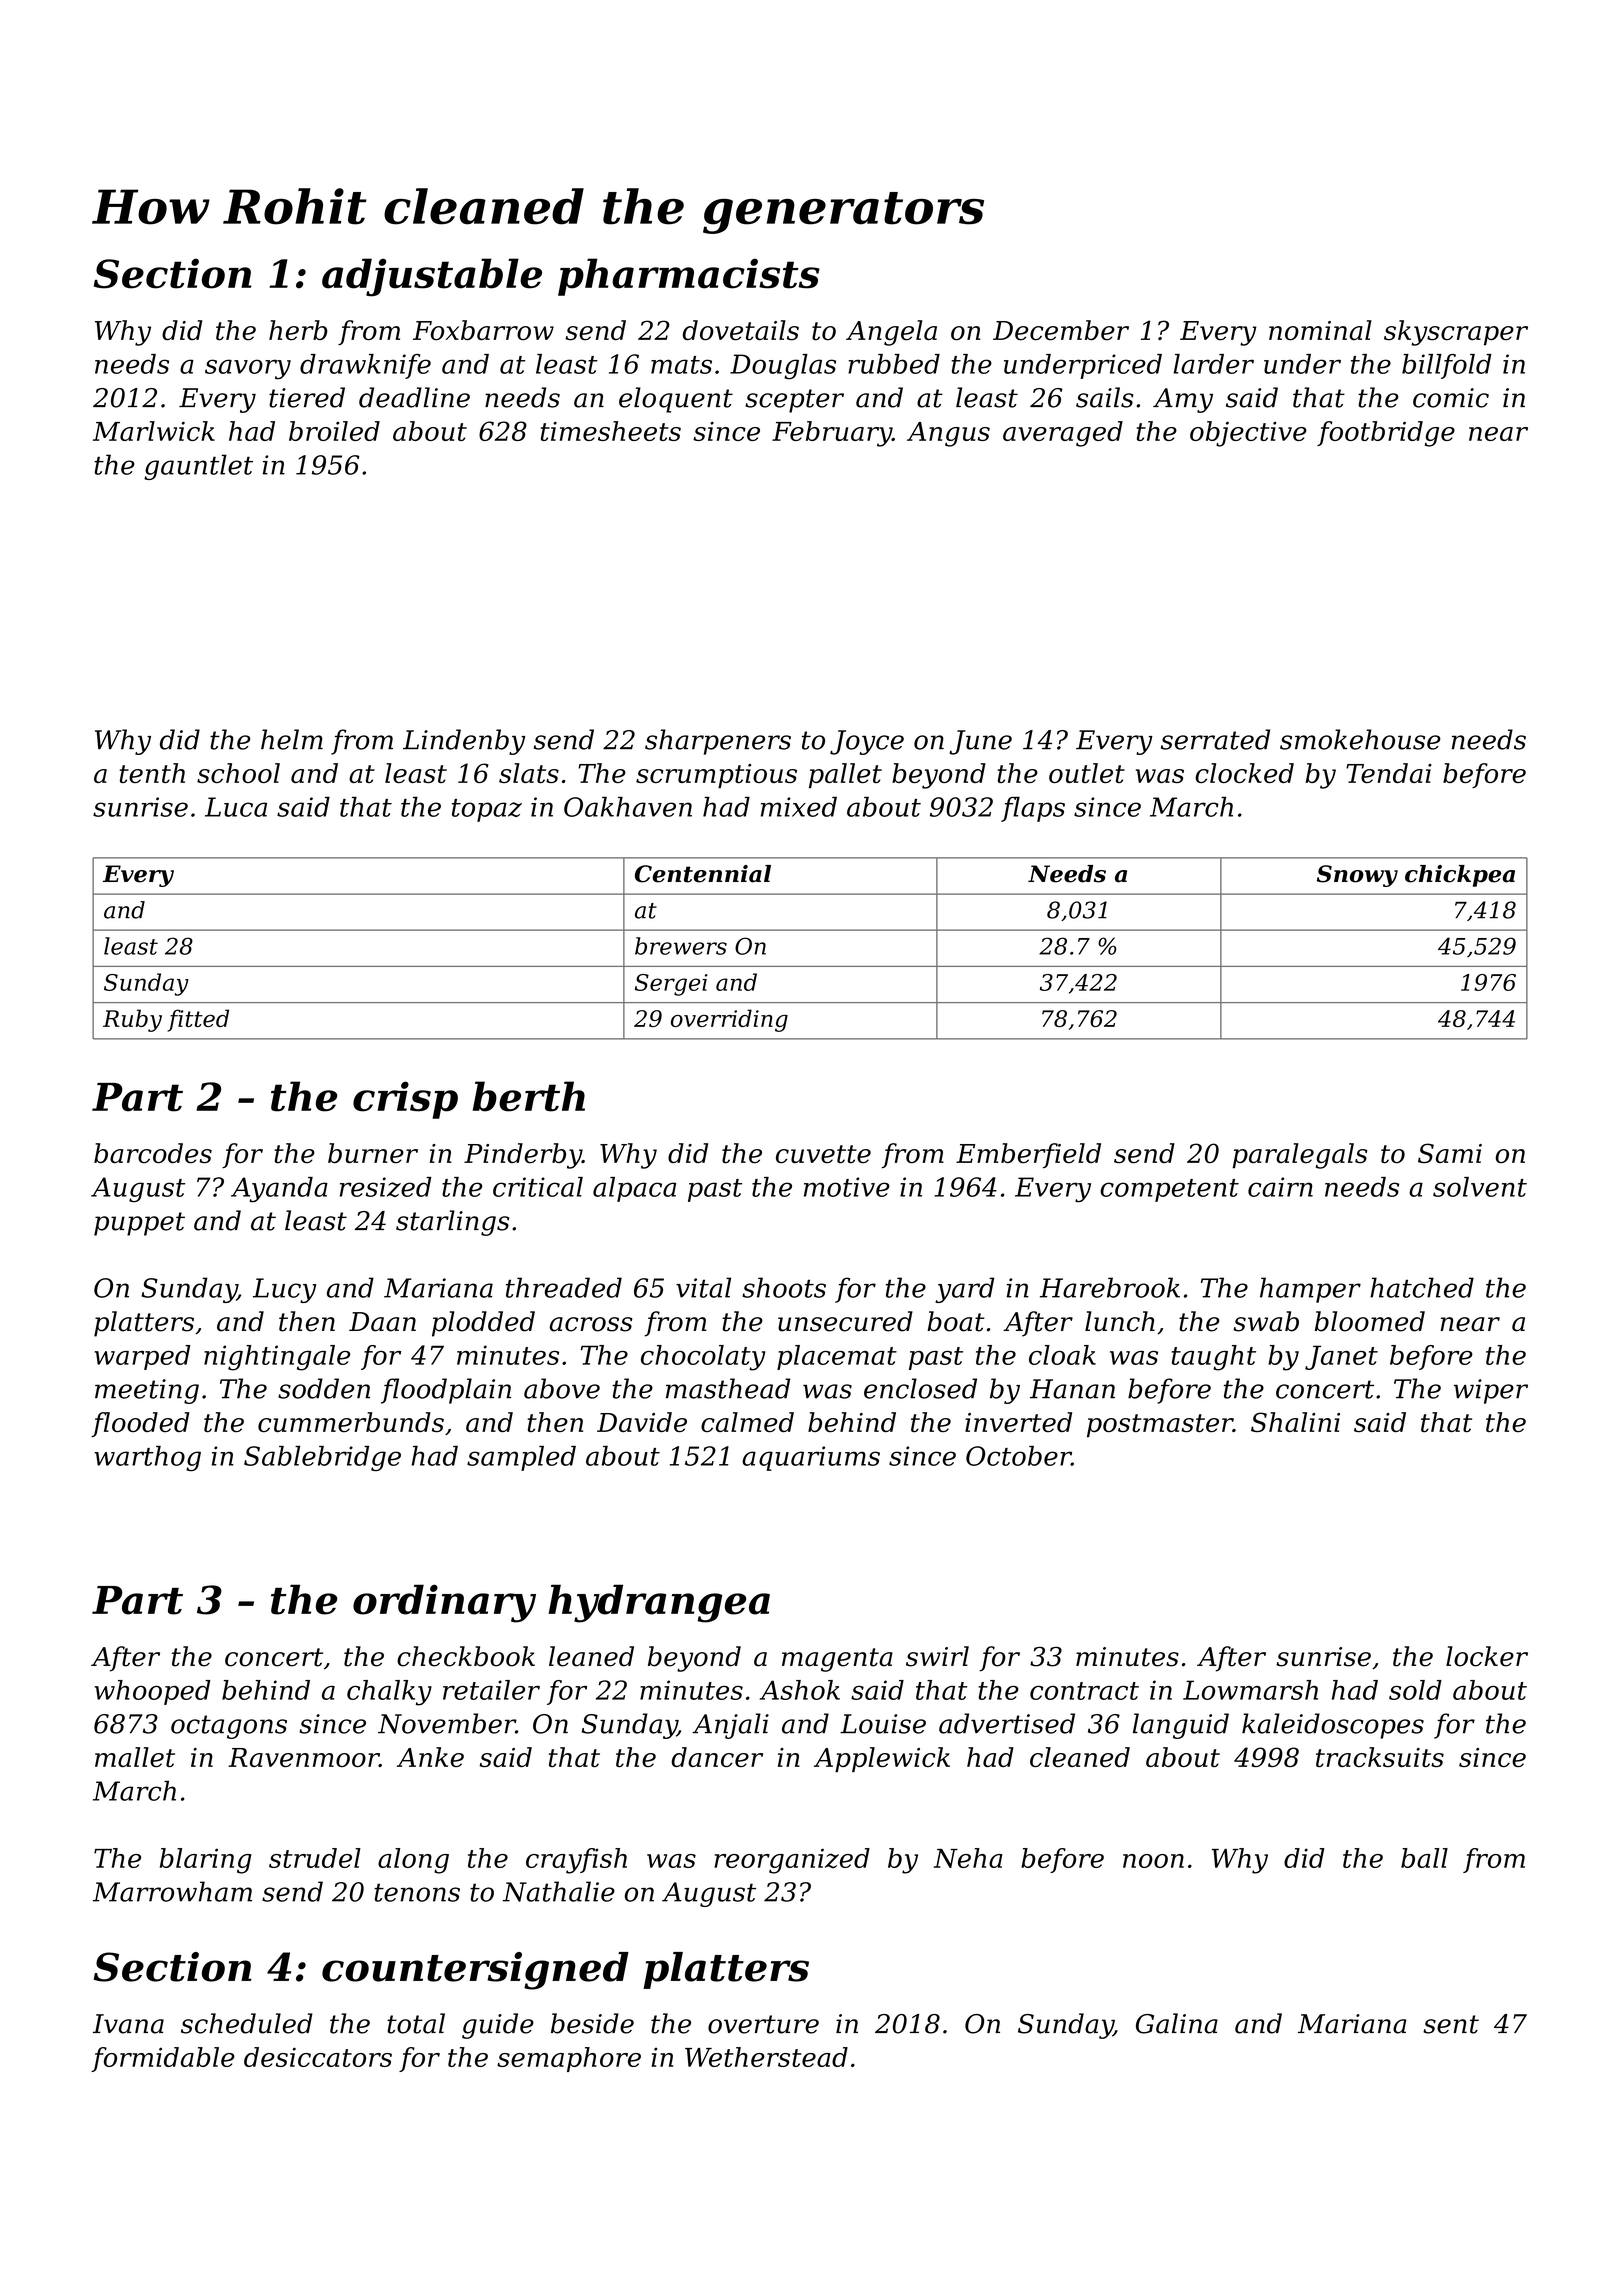 The height and width of the screenshot is (2292, 1620). What do you see at coordinates (634, 1189) in the screenshot?
I see `alpaca` at bounding box center [634, 1189].
